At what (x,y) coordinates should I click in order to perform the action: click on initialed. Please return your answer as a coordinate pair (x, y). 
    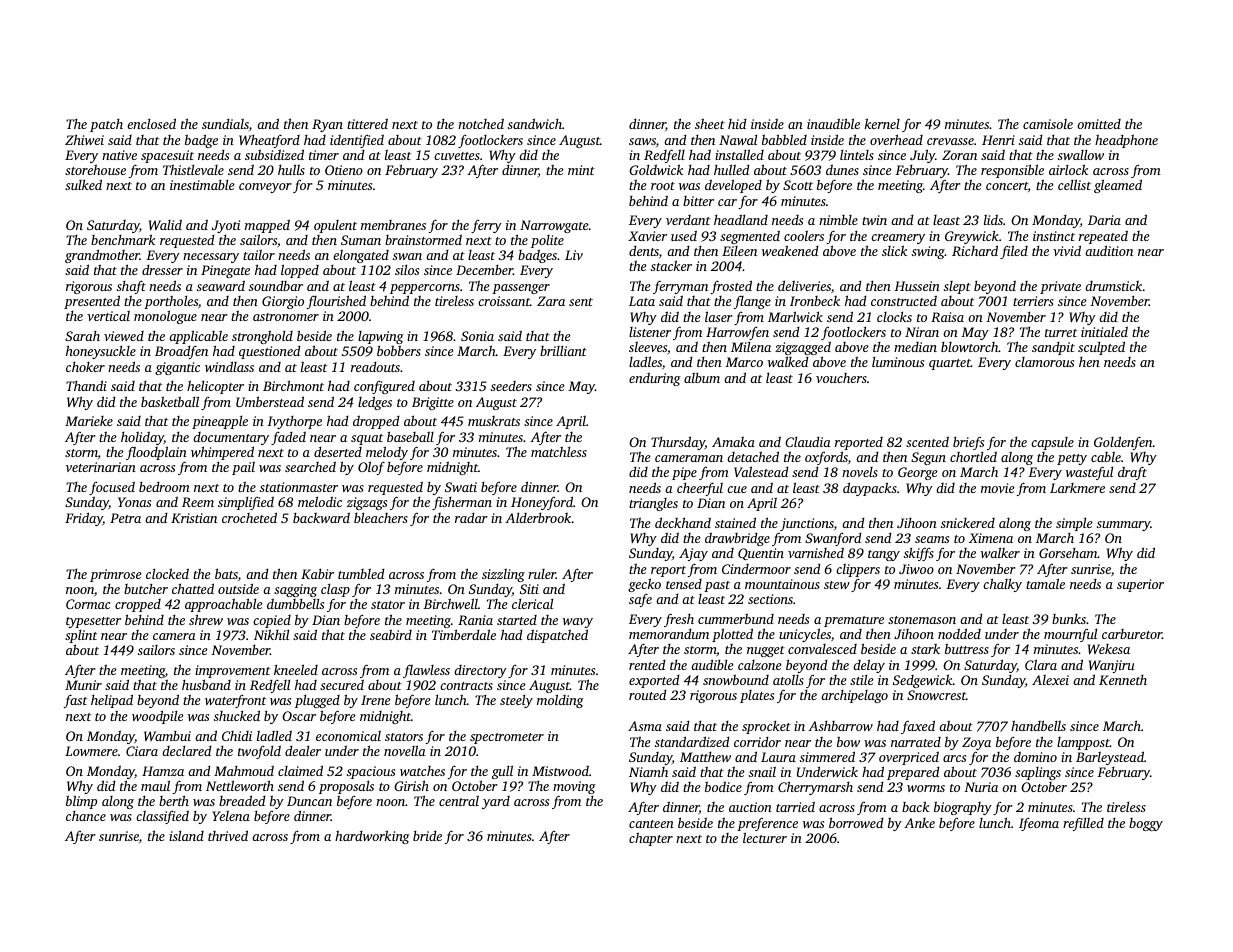
    Looking at the image, I should click on (1104, 331).
